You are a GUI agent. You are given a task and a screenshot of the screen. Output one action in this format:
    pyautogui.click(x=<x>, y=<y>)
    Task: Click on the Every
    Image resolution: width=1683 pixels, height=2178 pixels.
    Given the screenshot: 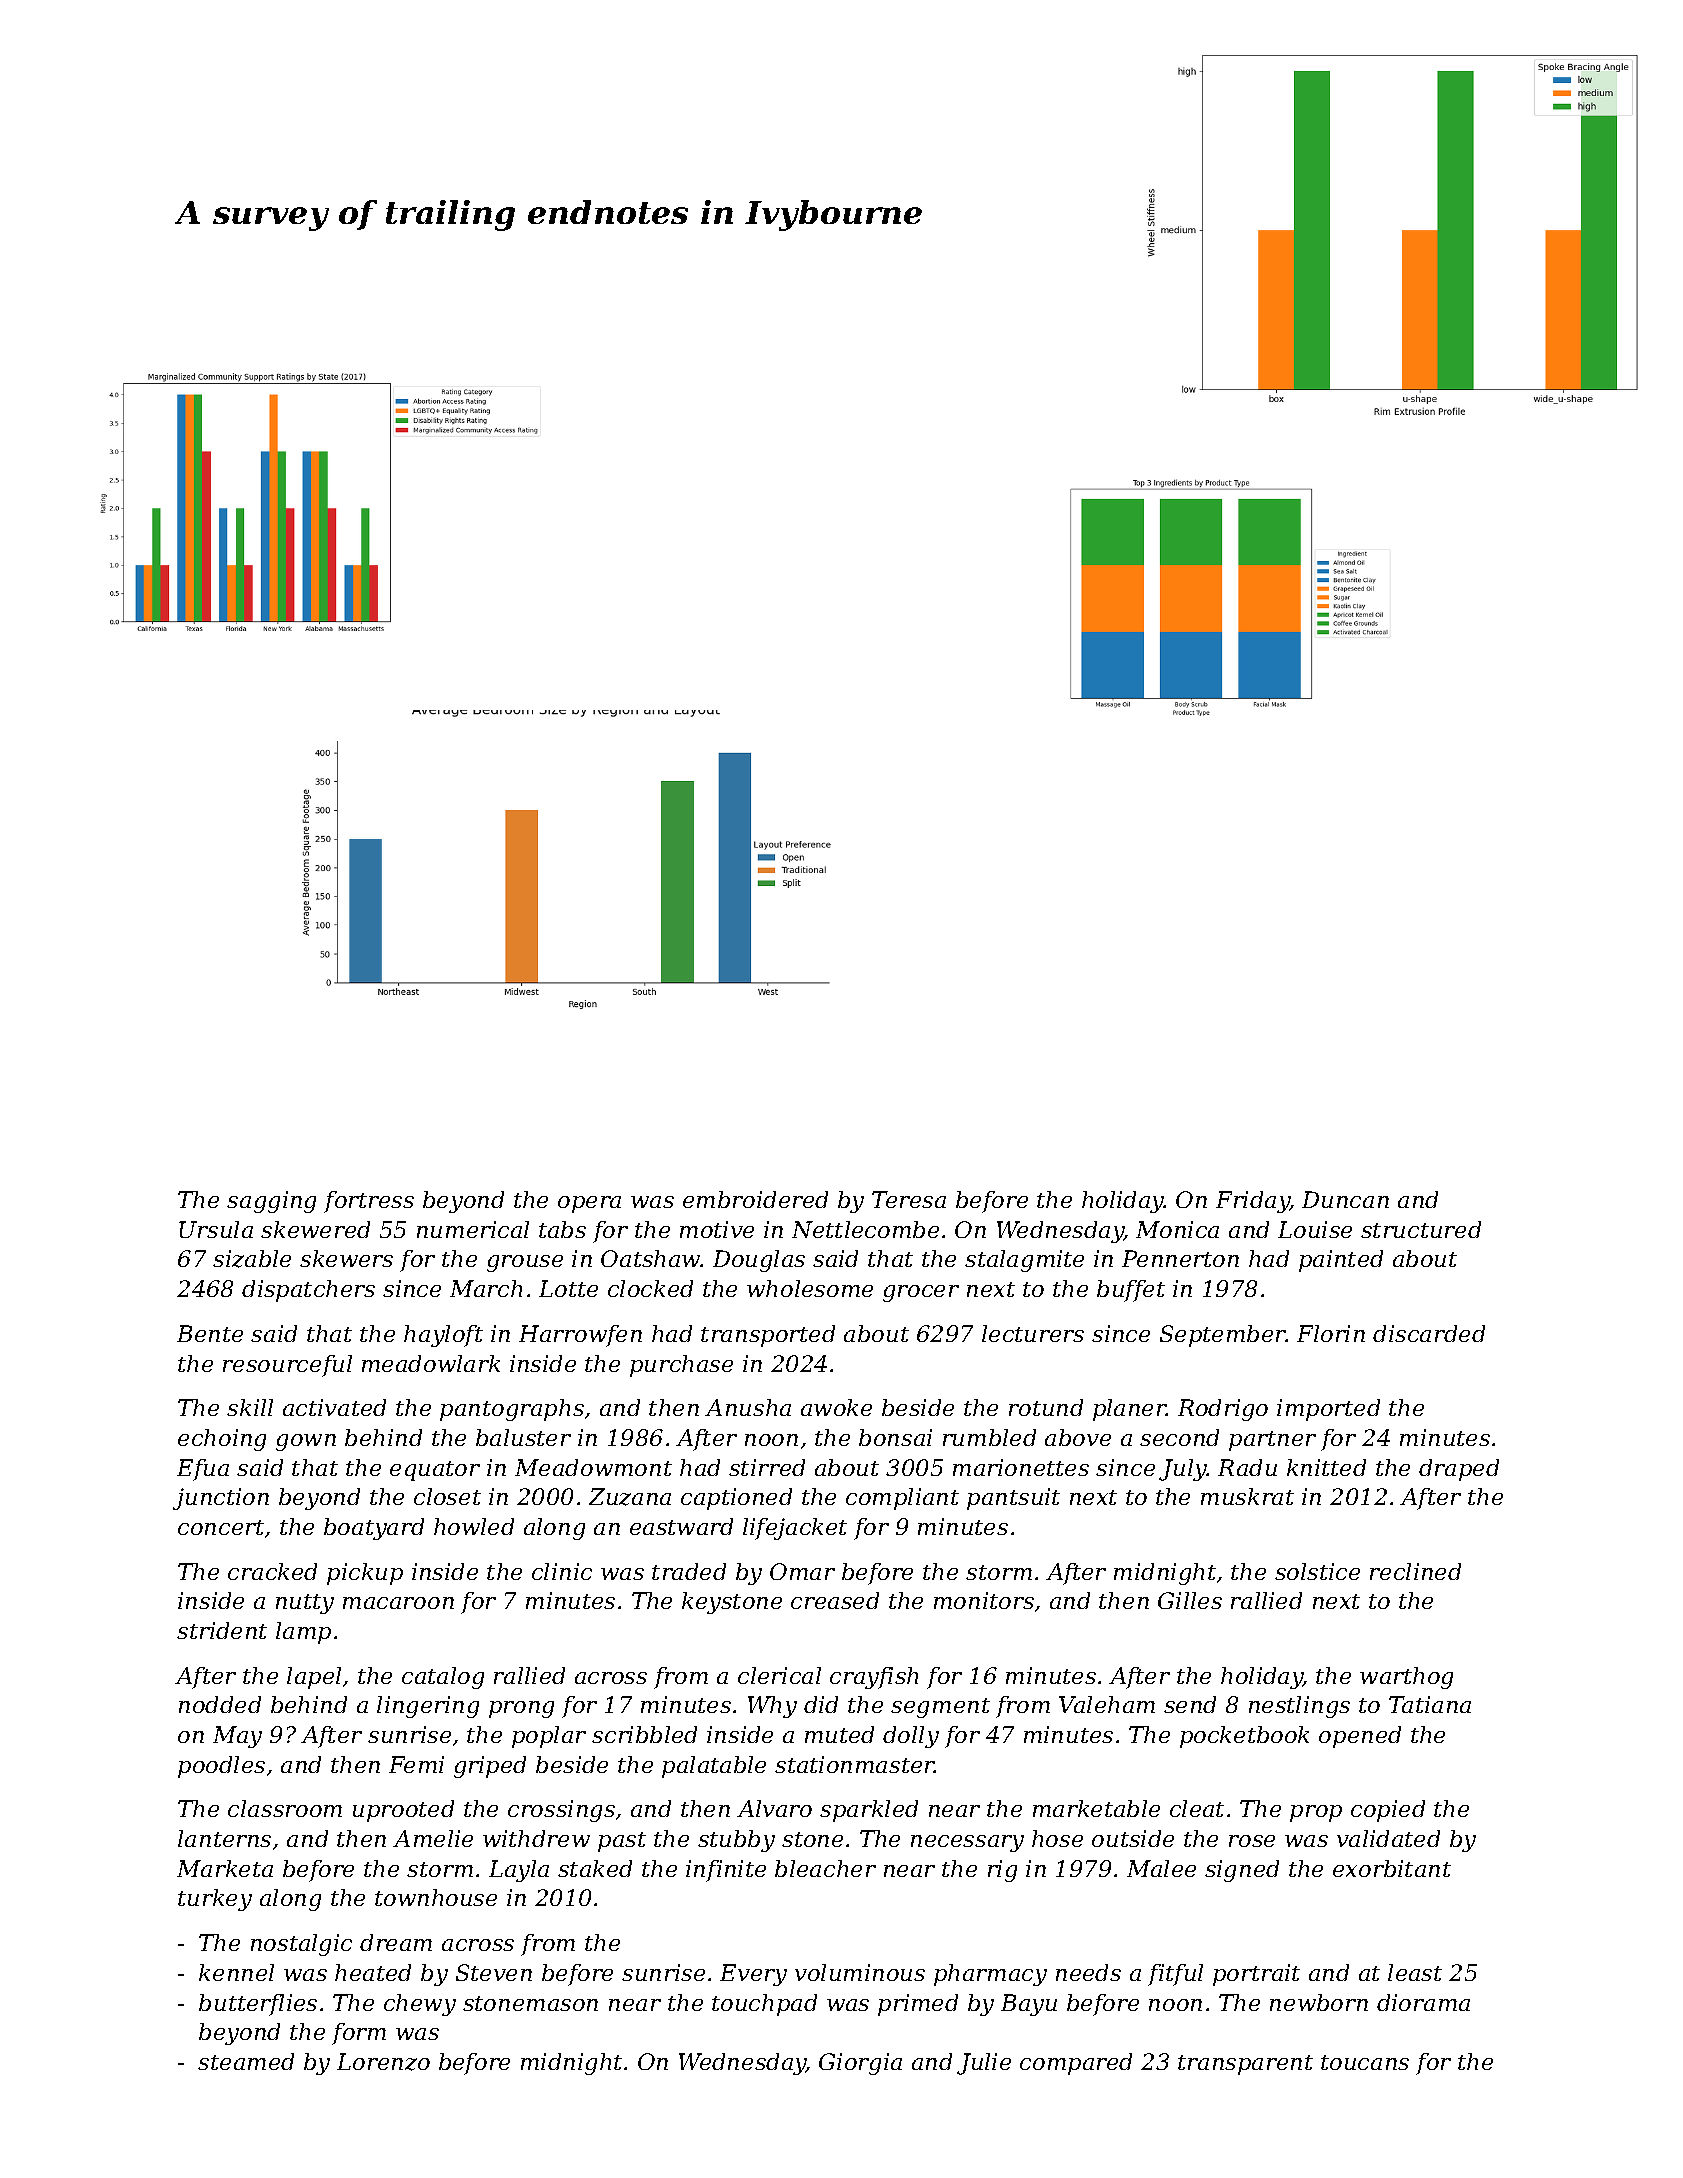 What is the action you would take?
    pyautogui.click(x=753, y=1975)
